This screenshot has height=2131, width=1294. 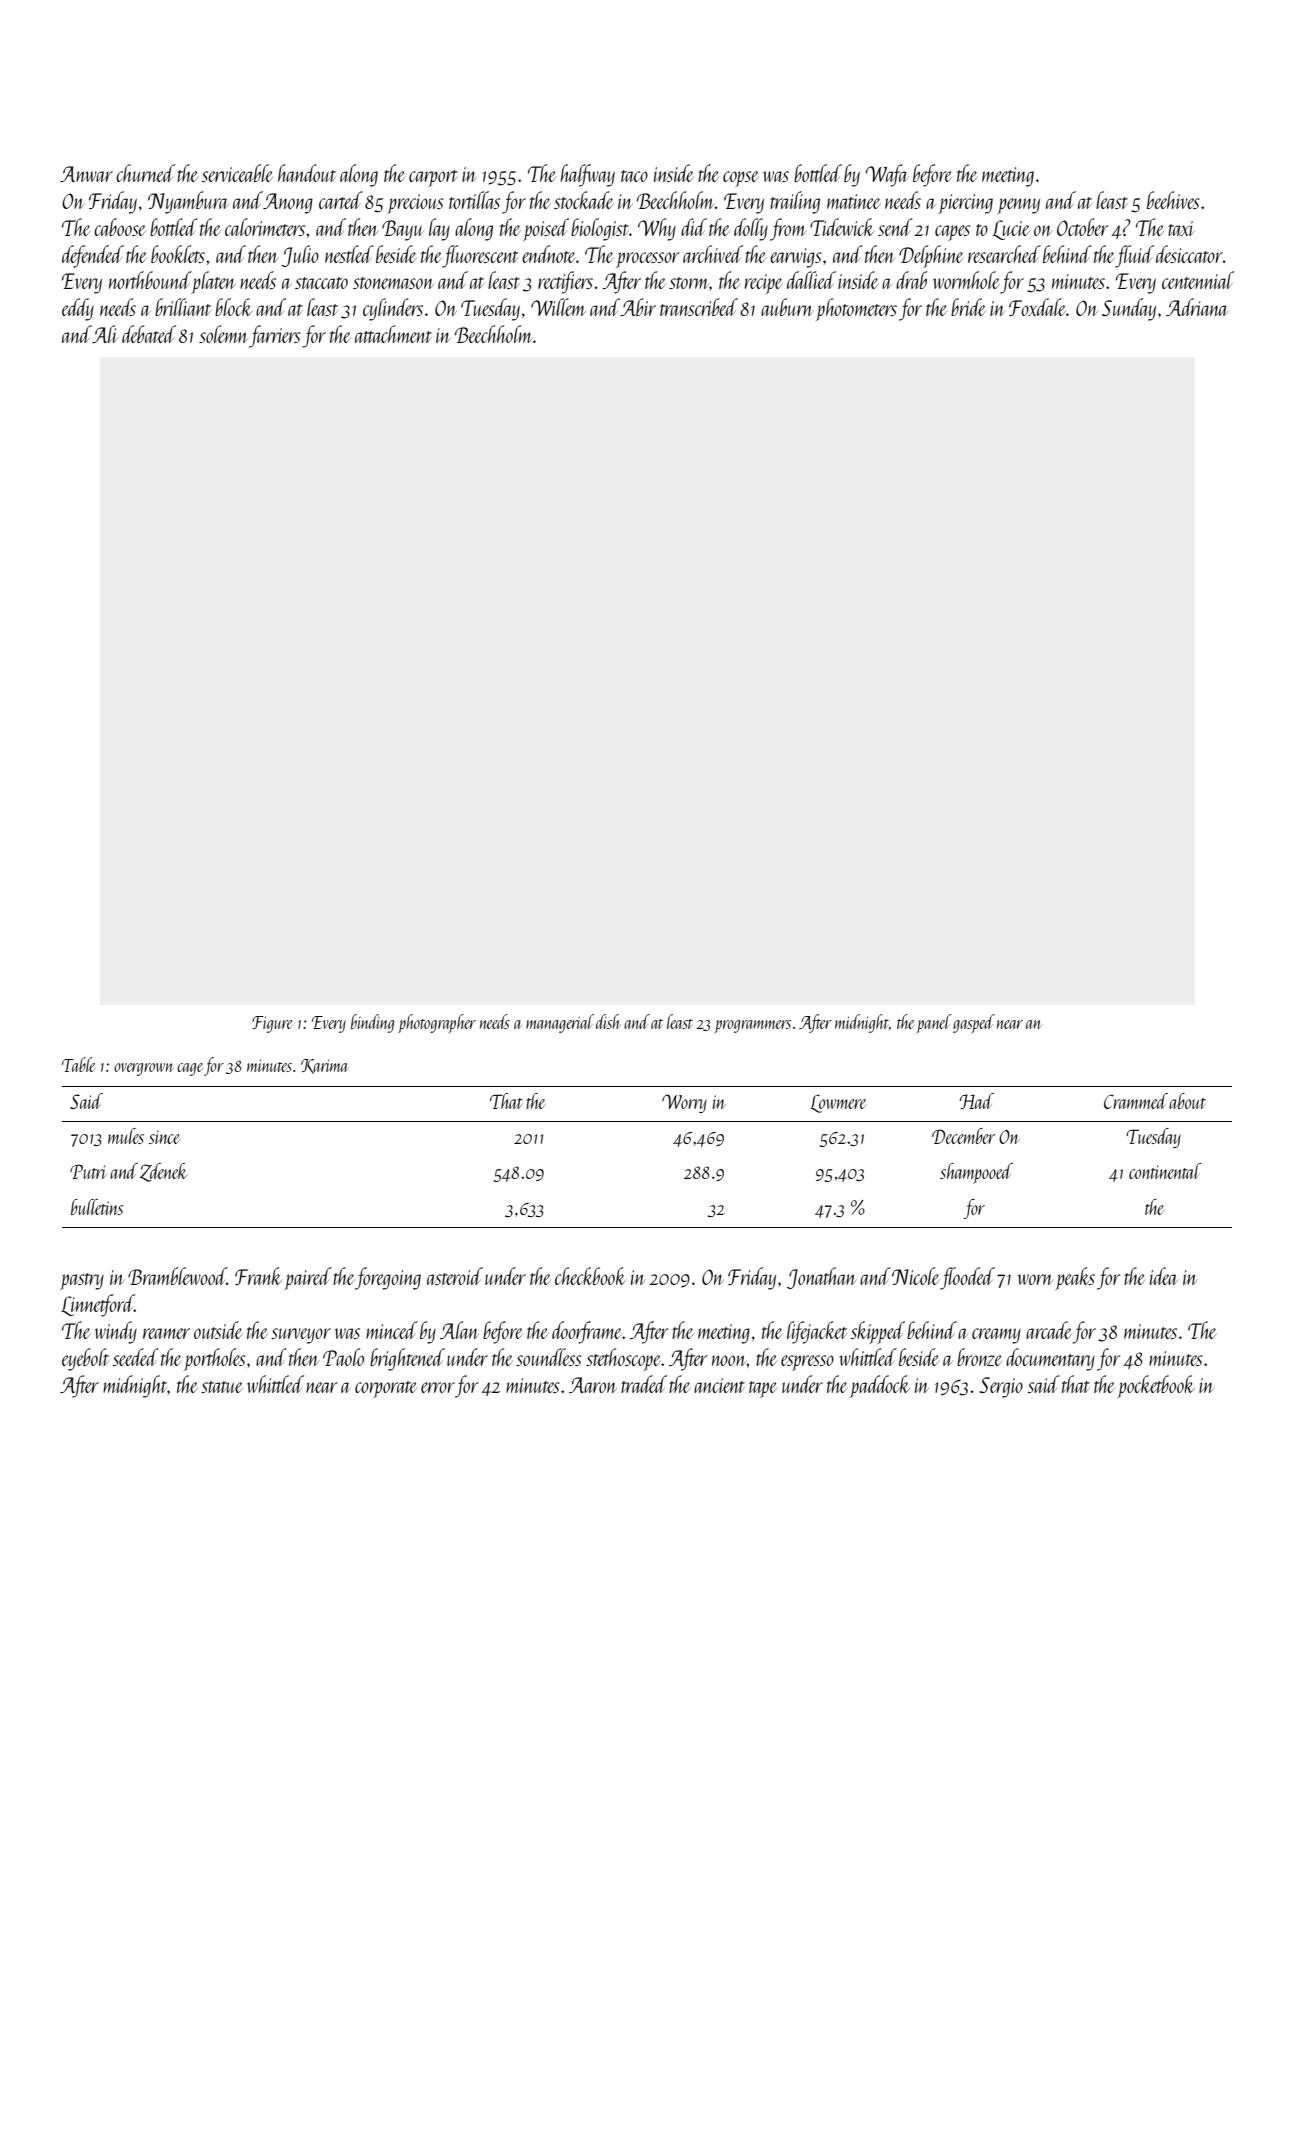 I want to click on Table, so click(x=78, y=1064).
